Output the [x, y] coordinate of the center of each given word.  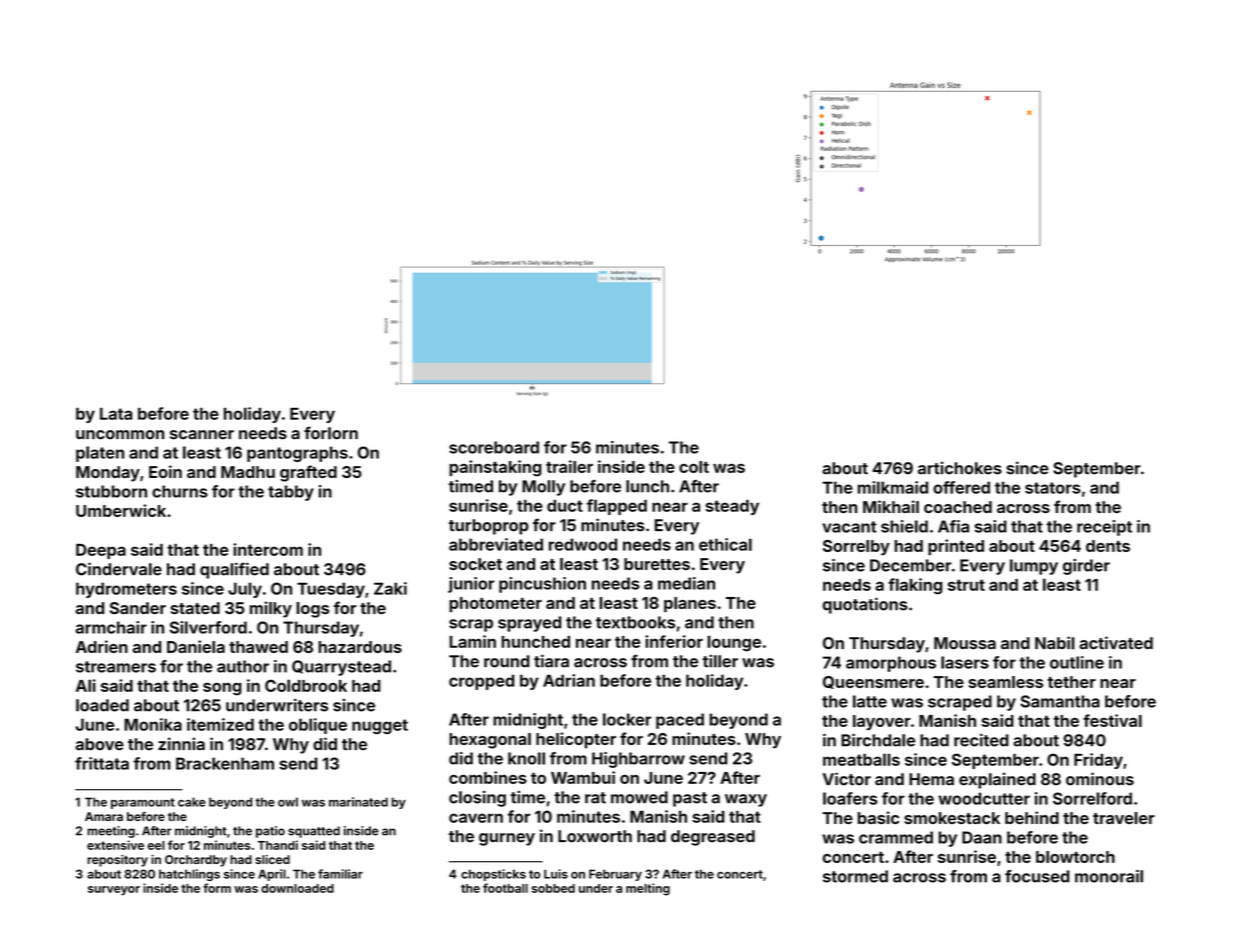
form [217, 888]
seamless [1005, 682]
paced [680, 721]
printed [956, 547]
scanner [202, 435]
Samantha [1060, 701]
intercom [268, 549]
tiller [720, 661]
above [100, 744]
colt [694, 467]
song [222, 689]
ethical [725, 544]
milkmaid [893, 487]
